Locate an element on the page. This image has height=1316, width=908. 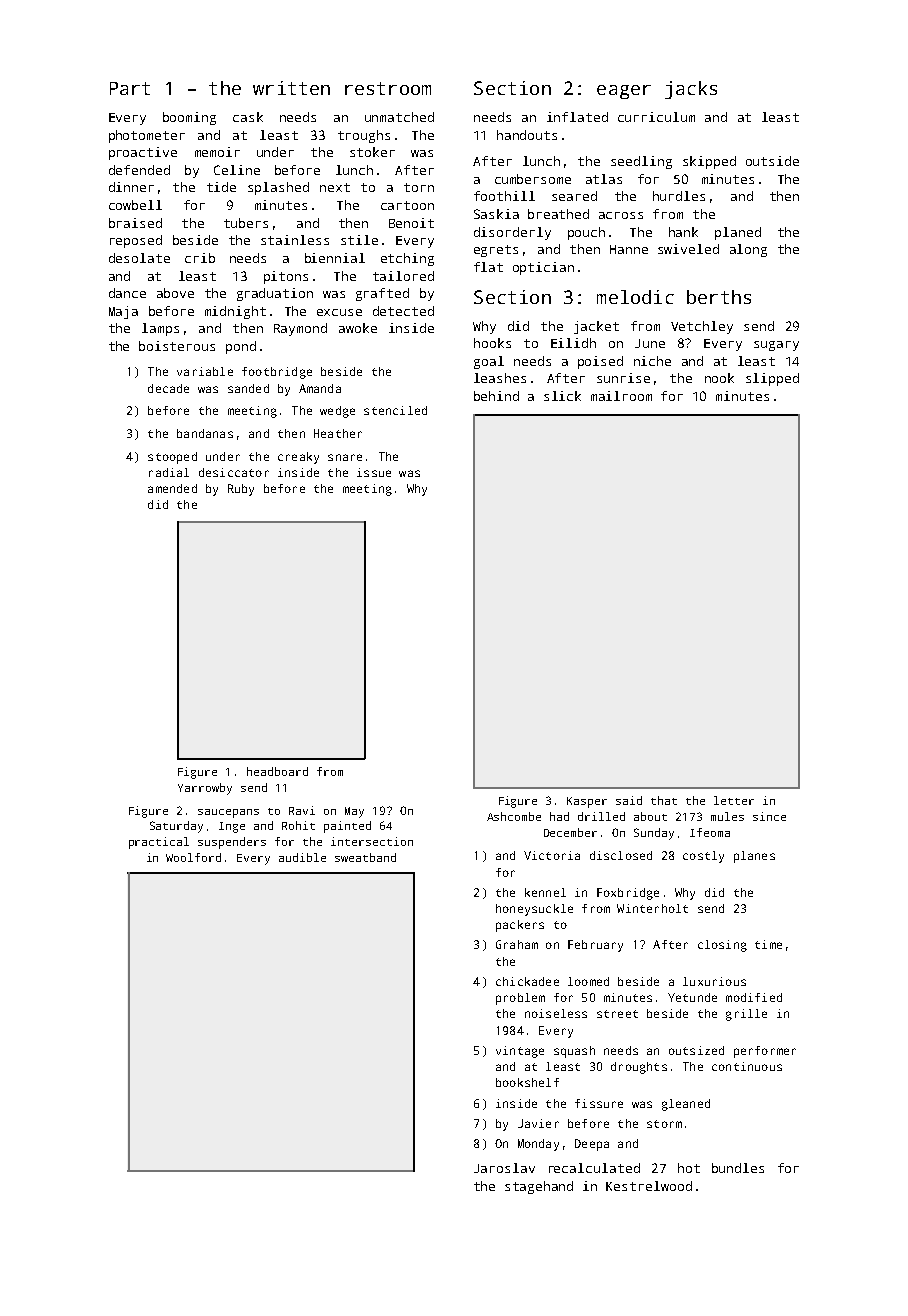
handouts is located at coordinates (527, 135).
